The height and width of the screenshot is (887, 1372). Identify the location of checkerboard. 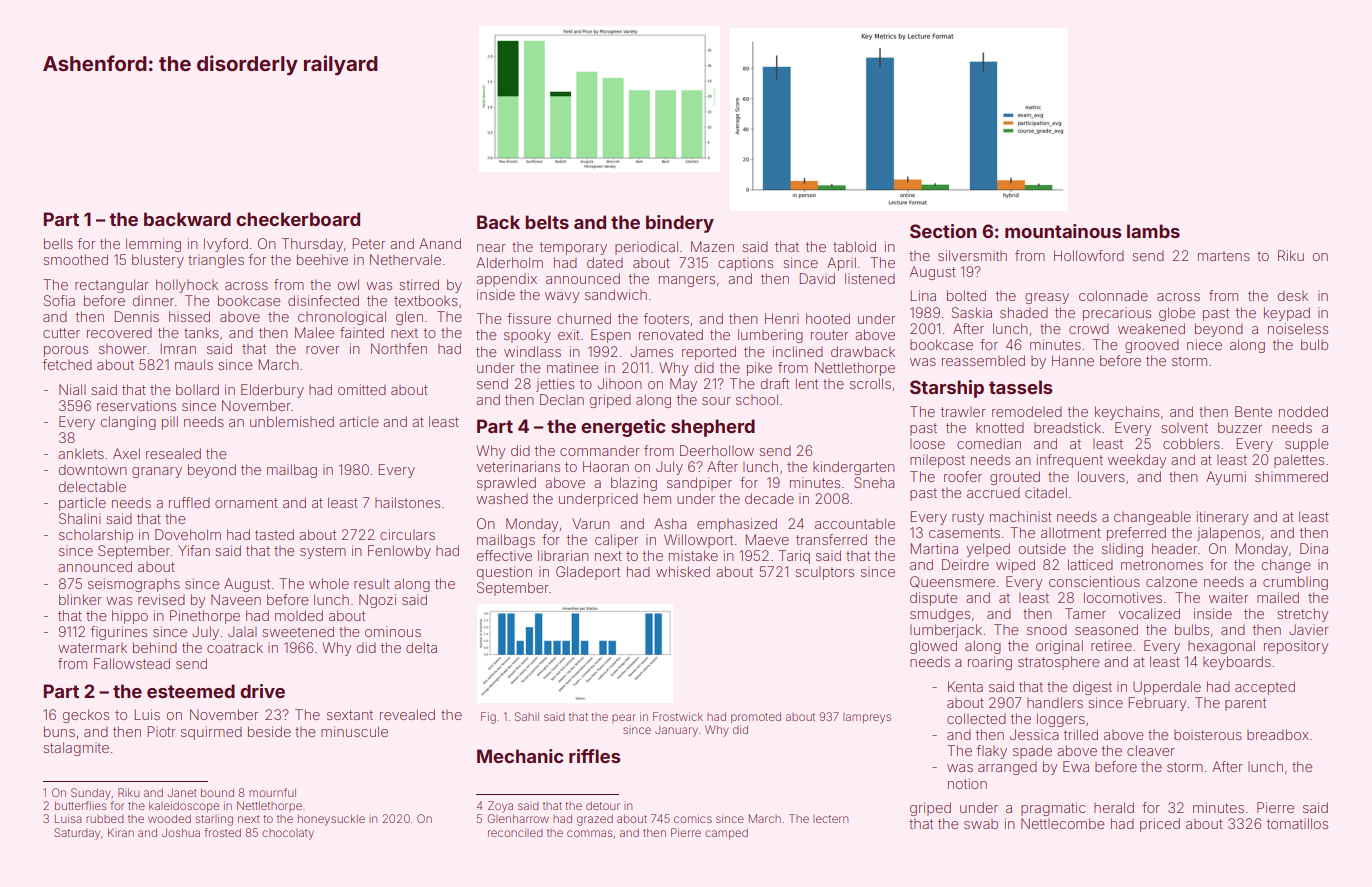
(298, 219).
